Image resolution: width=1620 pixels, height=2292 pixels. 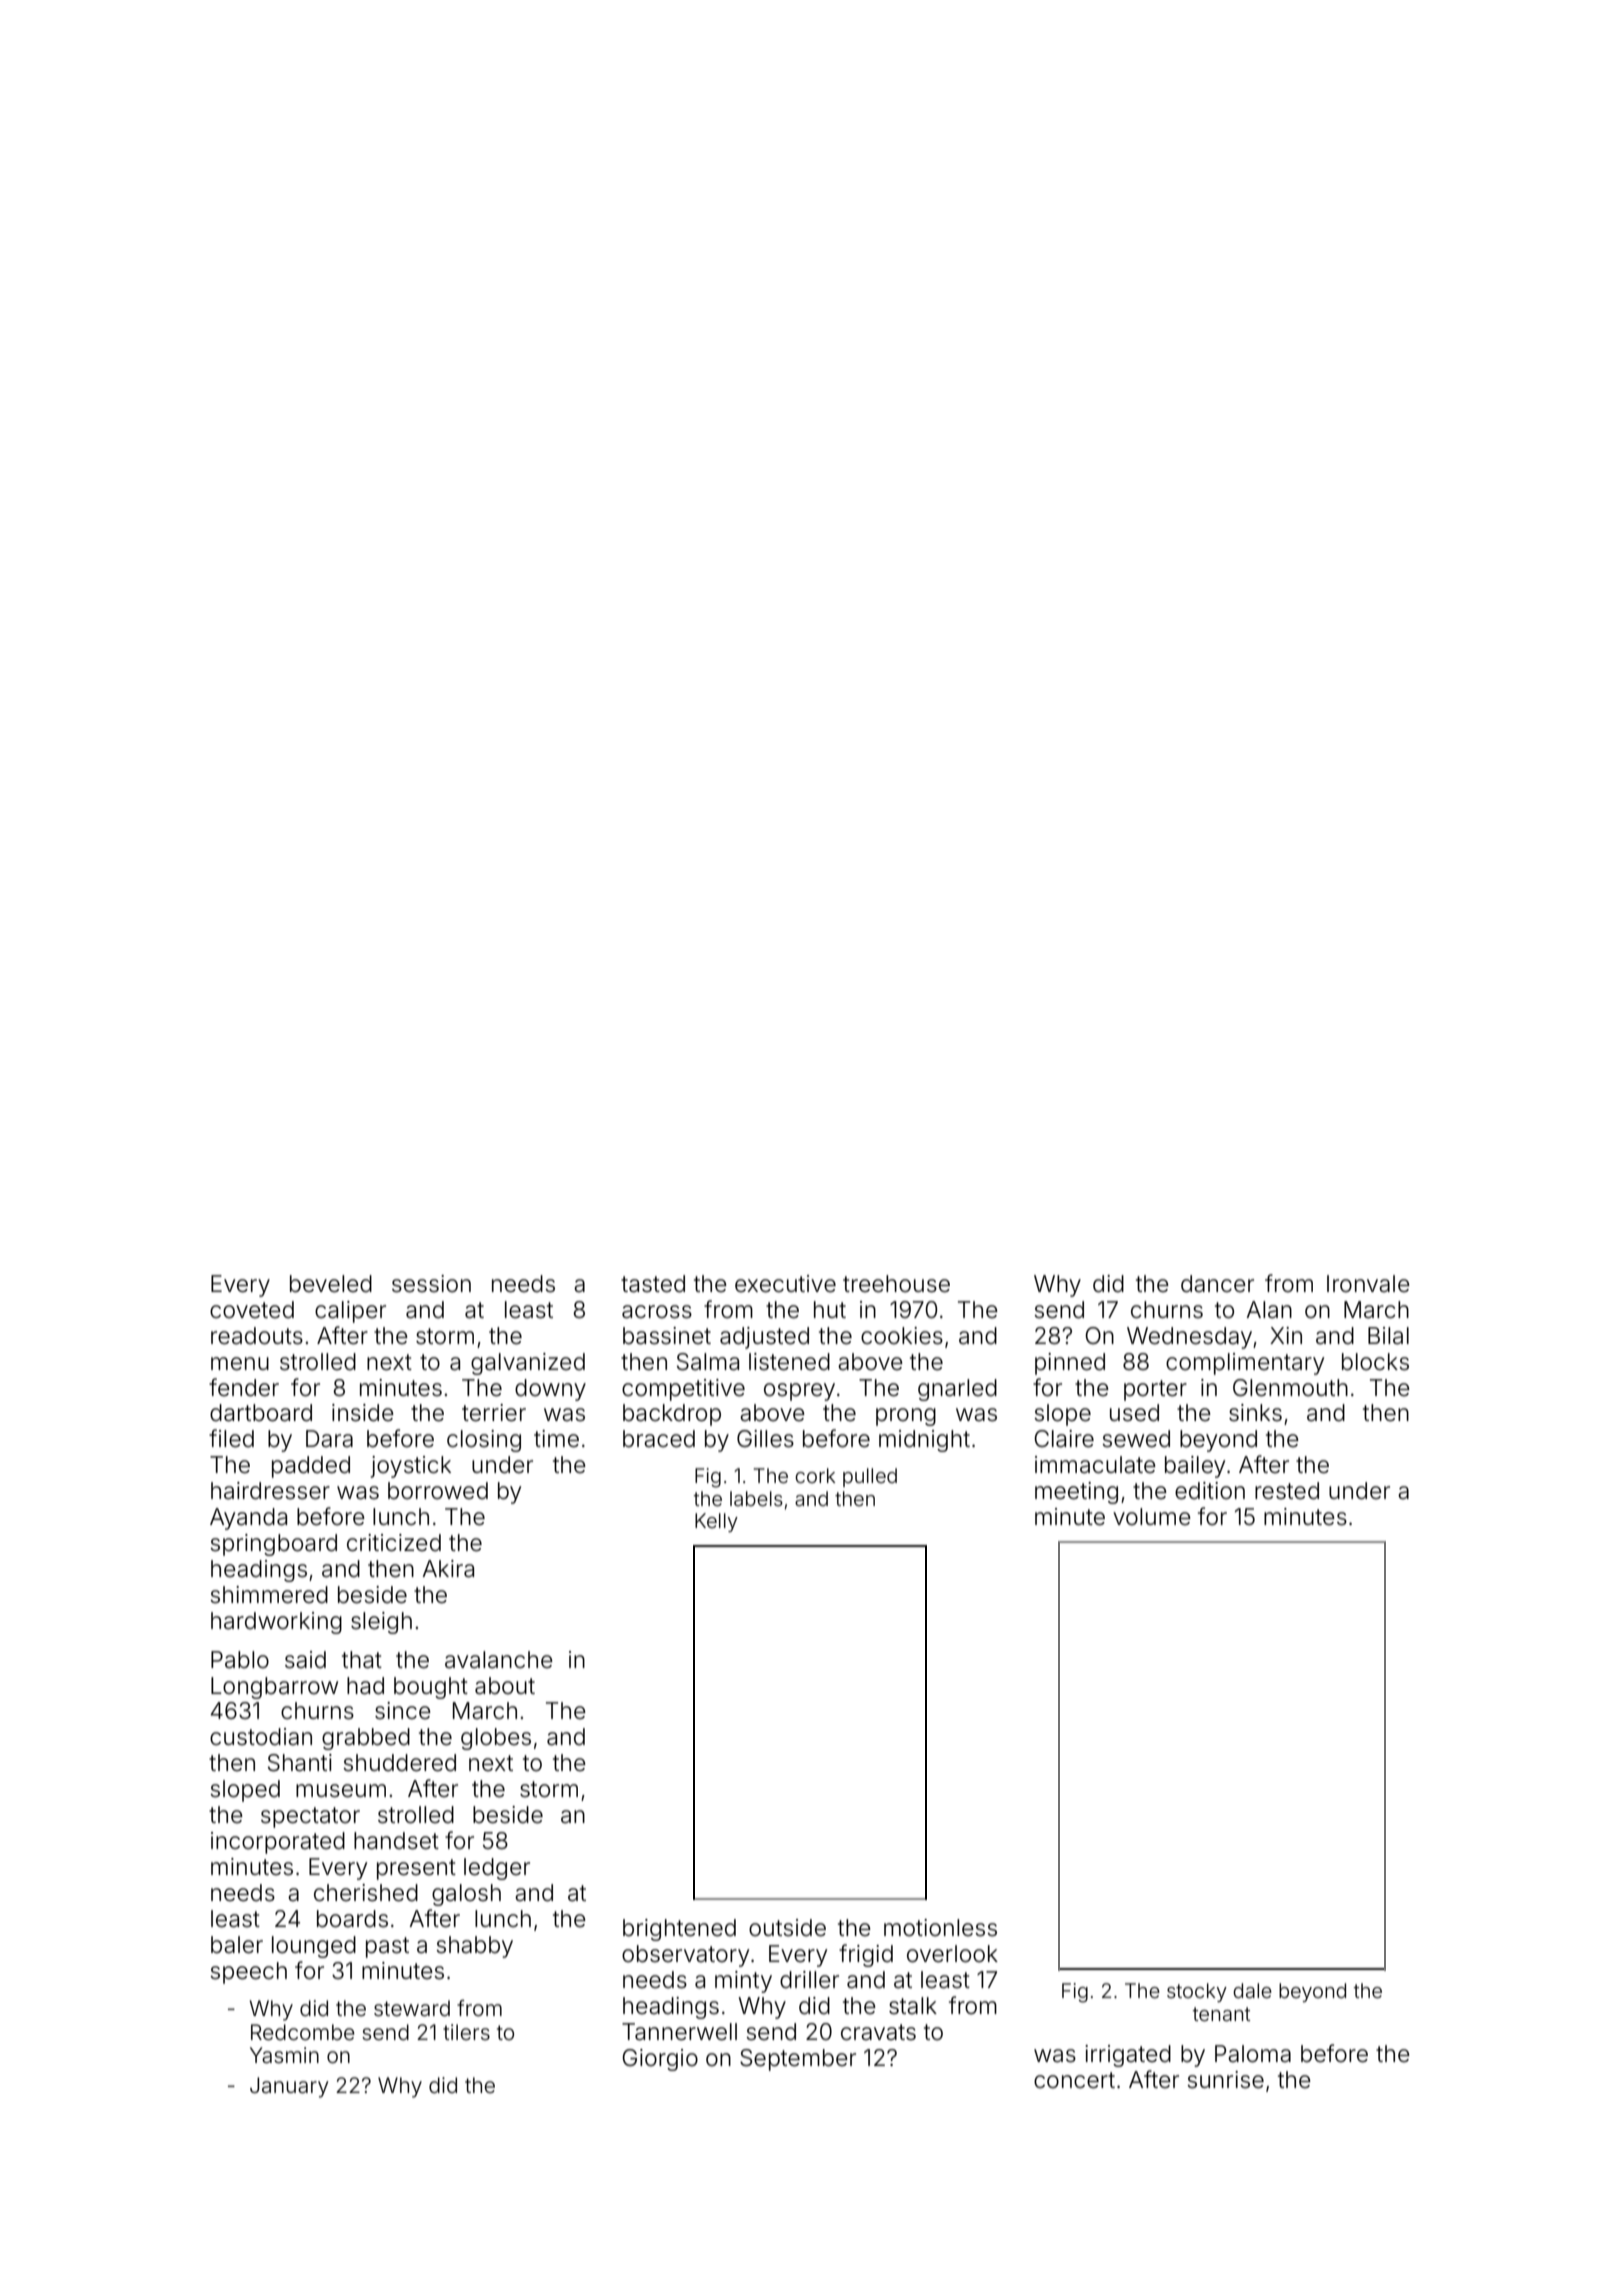 What do you see at coordinates (866, 1955) in the page?
I see `frigid` at bounding box center [866, 1955].
